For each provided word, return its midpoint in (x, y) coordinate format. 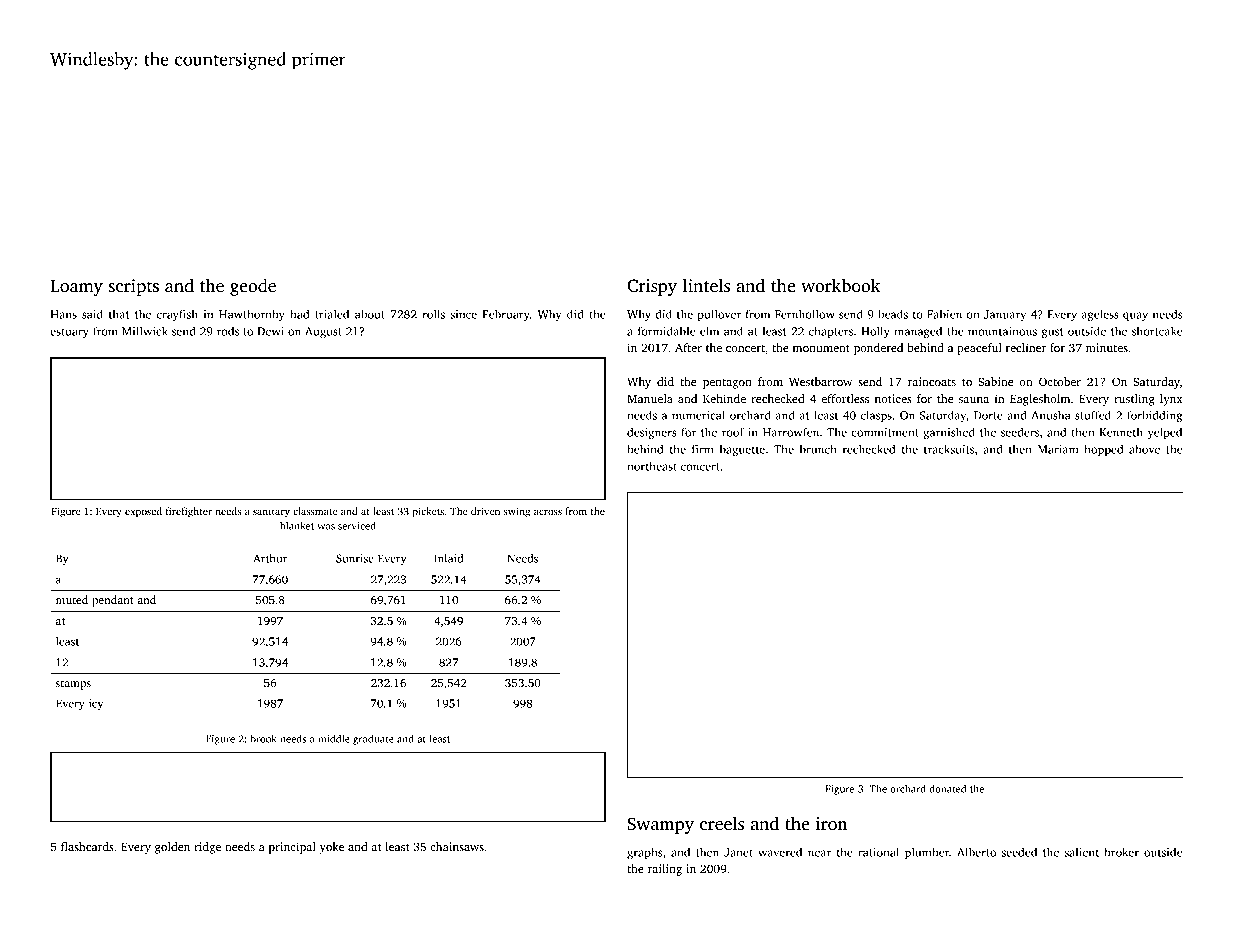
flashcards (87, 846)
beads (893, 314)
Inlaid (448, 558)
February (506, 315)
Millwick (145, 331)
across (548, 512)
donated (947, 789)
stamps (73, 685)
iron (832, 824)
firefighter (189, 512)
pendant (113, 601)
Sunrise (355, 558)
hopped (1104, 450)
